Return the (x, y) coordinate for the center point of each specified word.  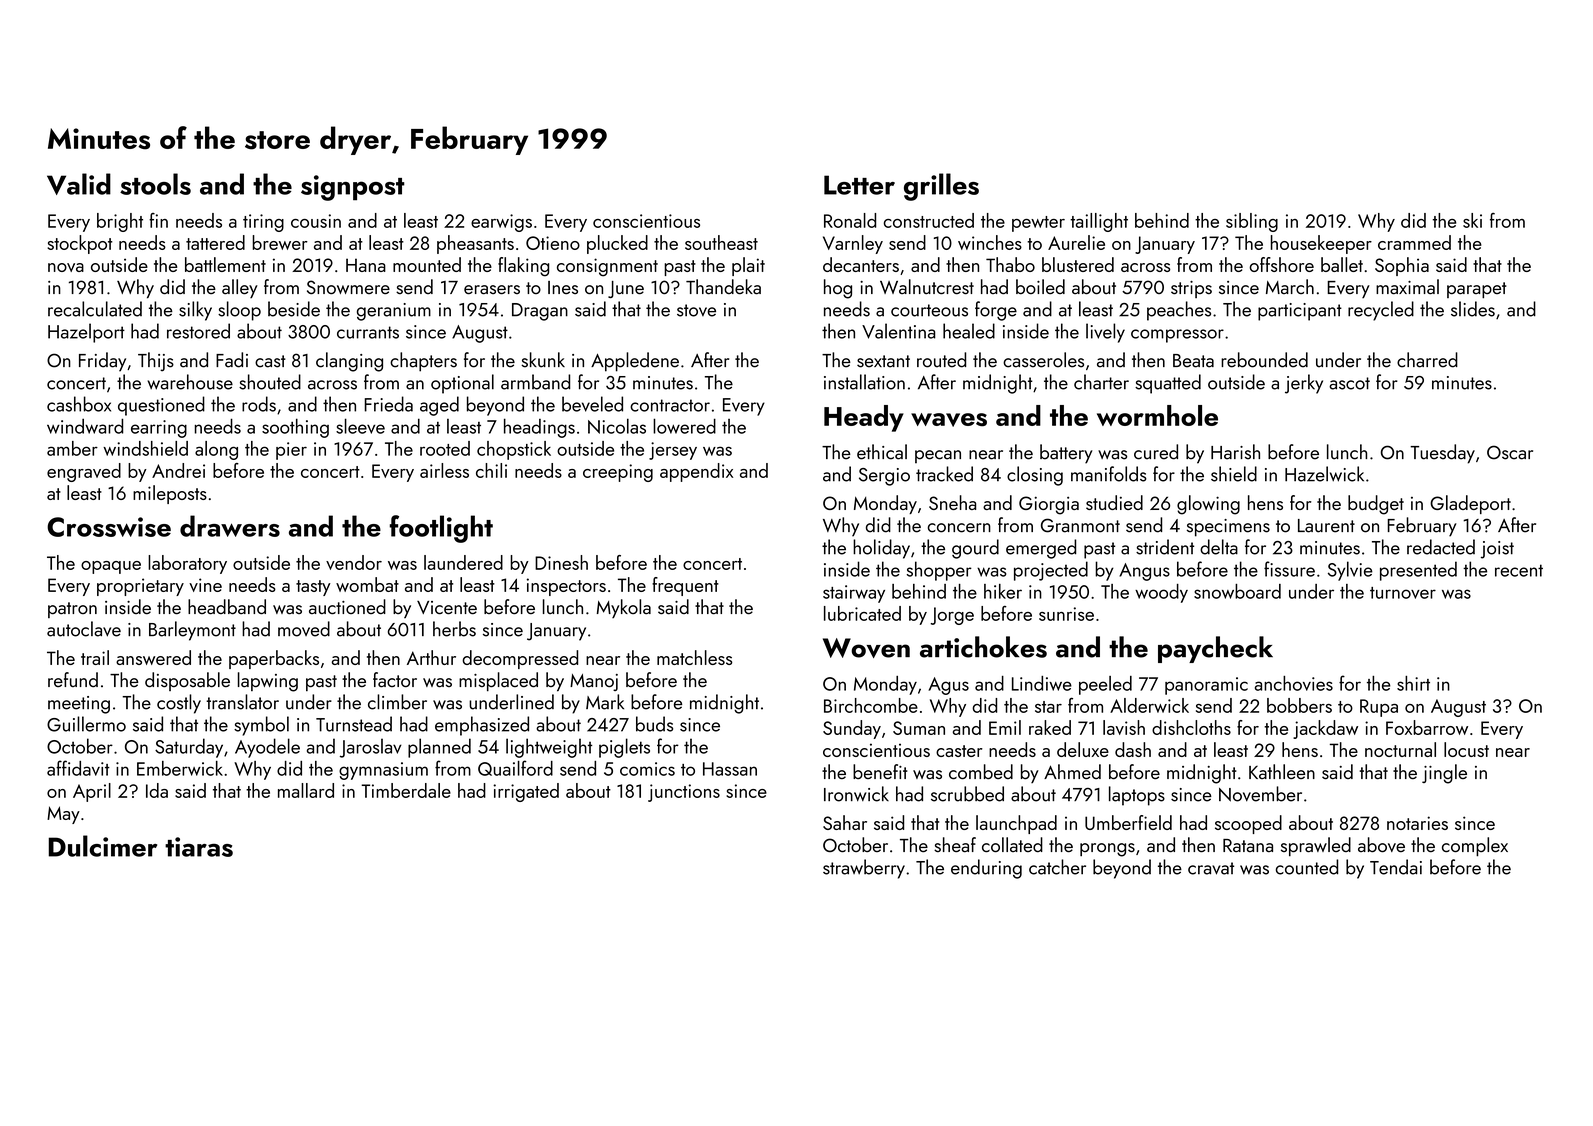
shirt (1413, 683)
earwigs (501, 223)
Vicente (447, 608)
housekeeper (1321, 244)
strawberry (864, 869)
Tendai (1396, 867)
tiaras (199, 847)
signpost (353, 188)
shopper (939, 571)
